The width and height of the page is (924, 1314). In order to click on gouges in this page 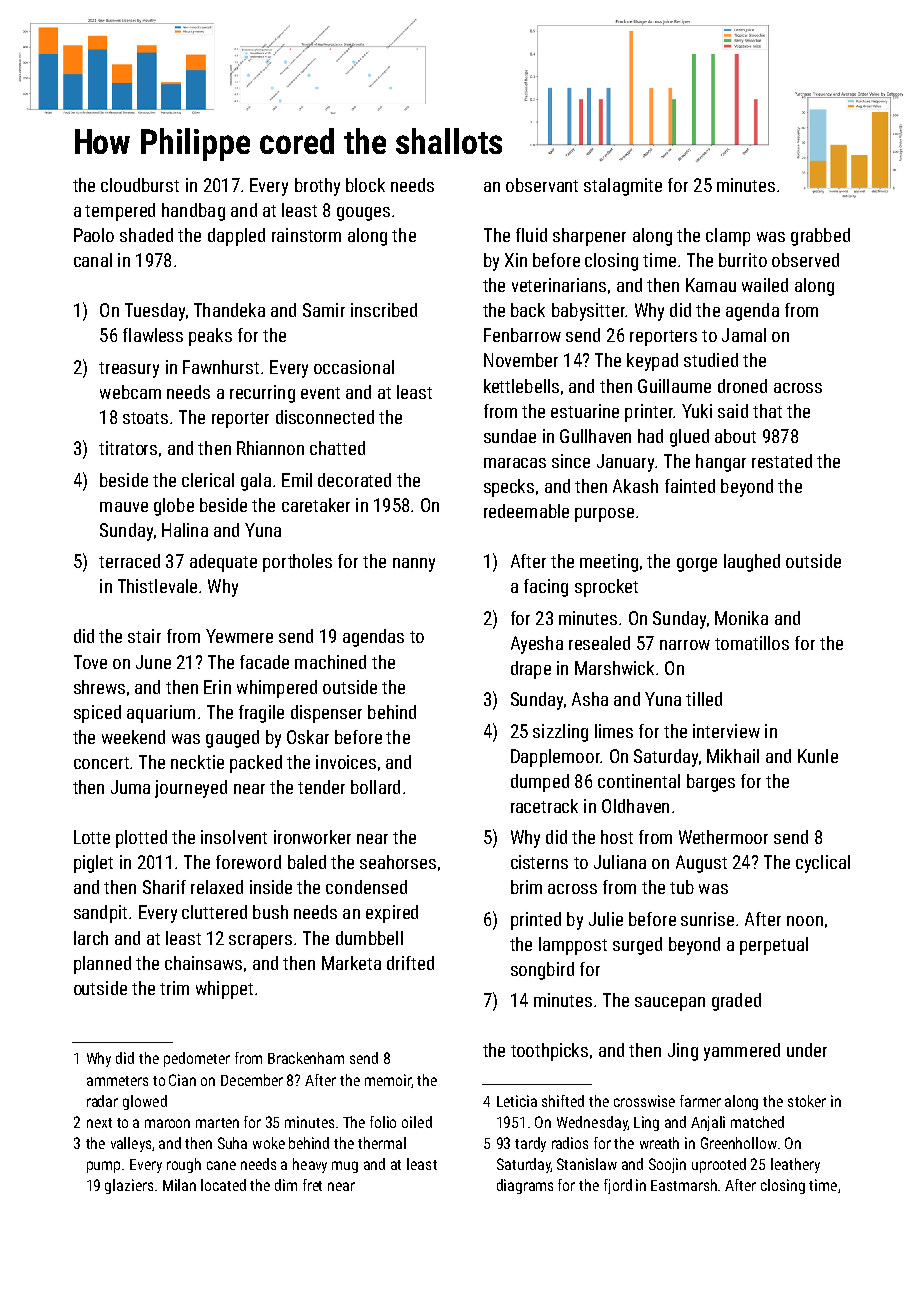, I will do `click(363, 214)`.
